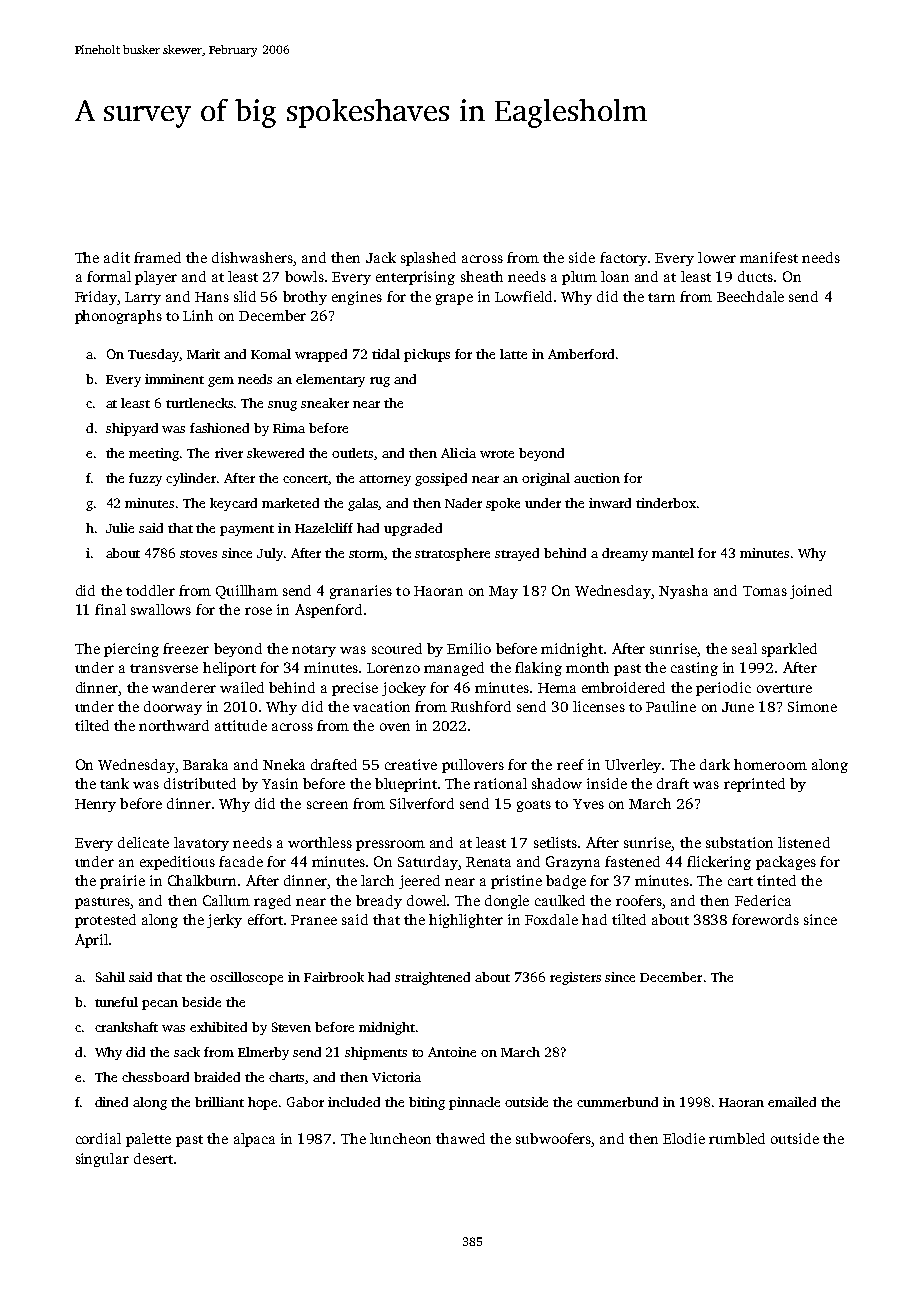 The image size is (924, 1308). What do you see at coordinates (671, 706) in the screenshot?
I see `Pauline` at bounding box center [671, 706].
